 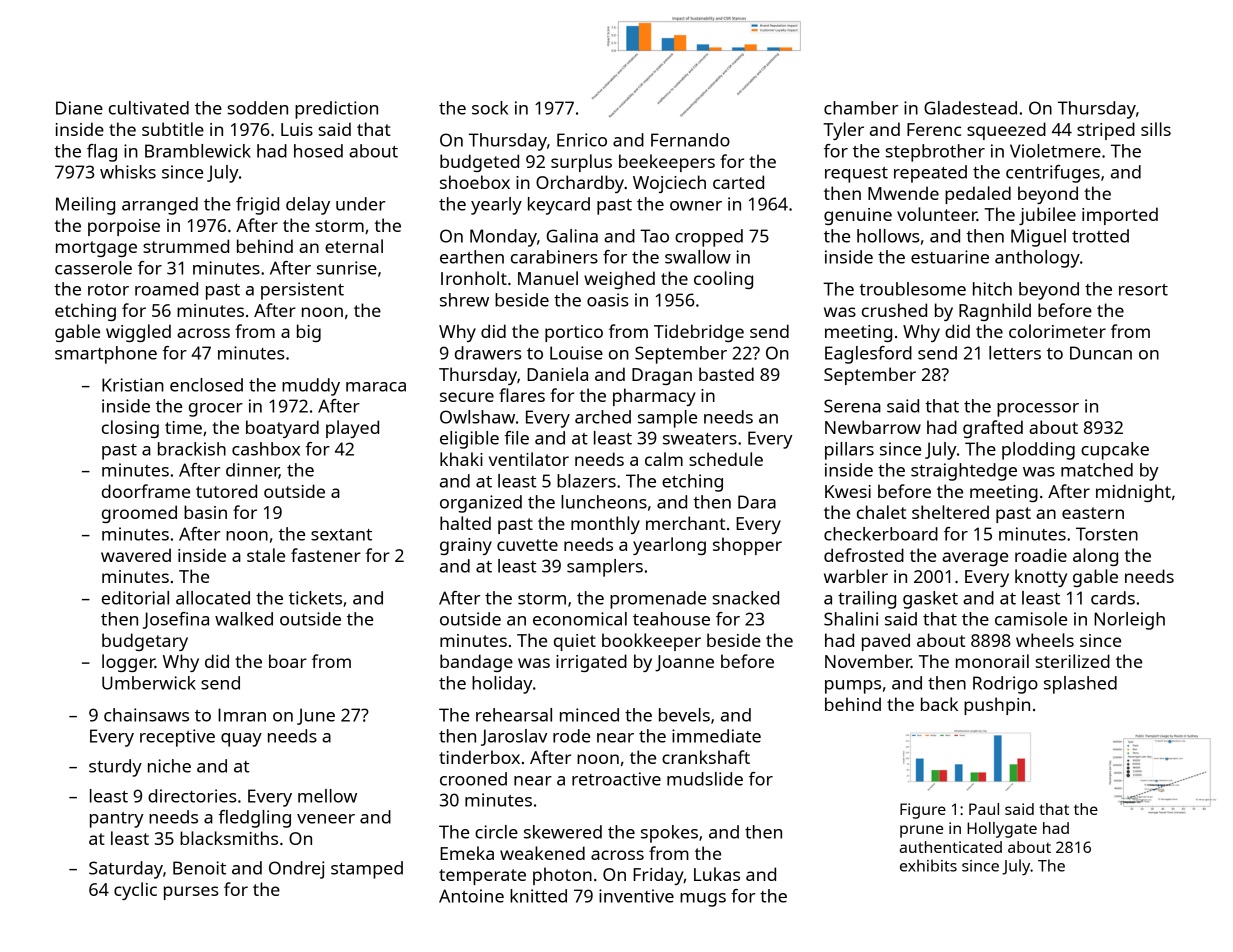 I want to click on Paul, so click(x=984, y=809).
